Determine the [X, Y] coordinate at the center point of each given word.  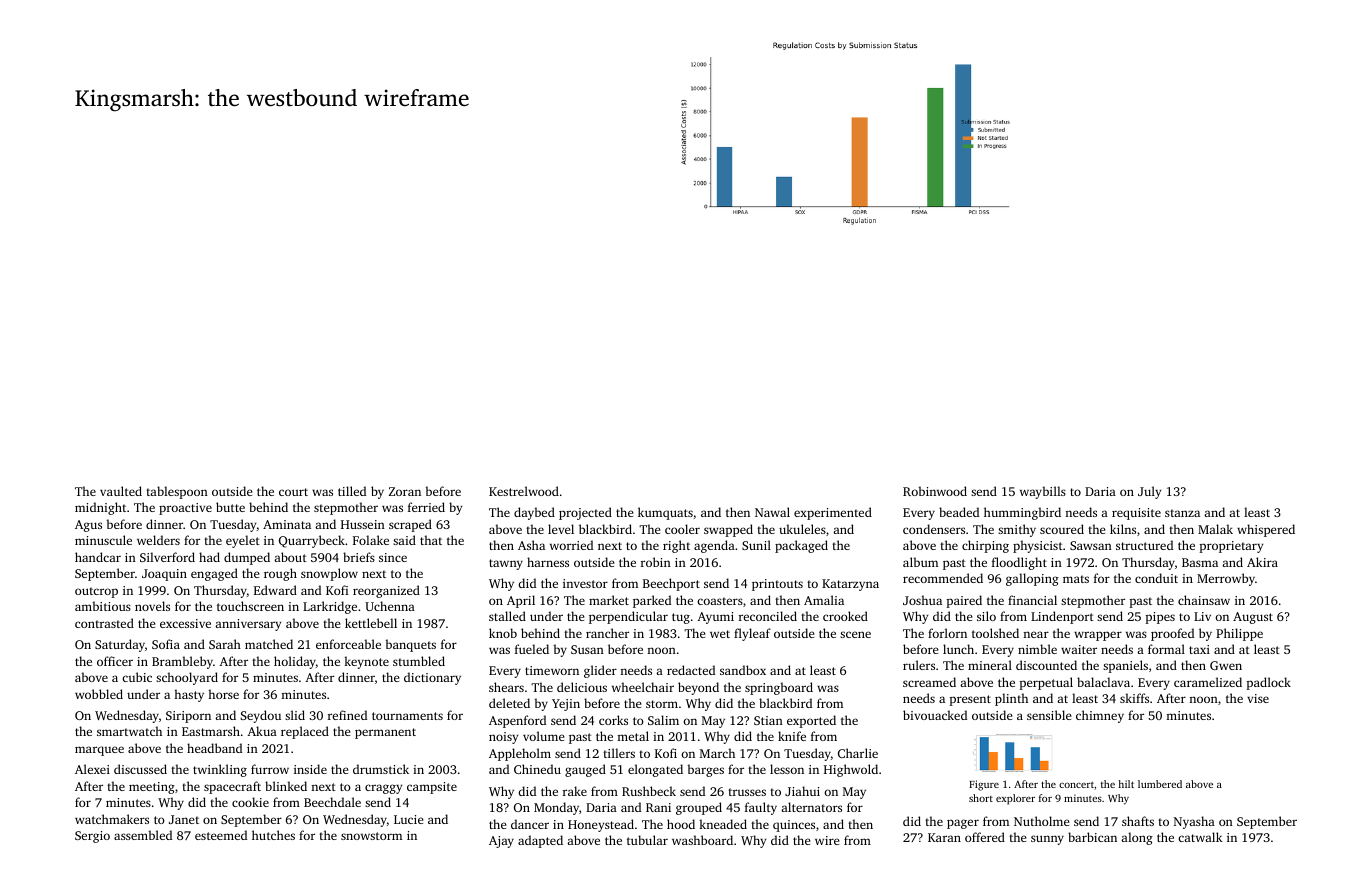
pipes [1160, 618]
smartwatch [129, 731]
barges [706, 770]
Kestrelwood [524, 491]
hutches [273, 835]
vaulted [121, 491]
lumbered [1160, 784]
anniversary [248, 625]
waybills [1043, 492]
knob [503, 633]
